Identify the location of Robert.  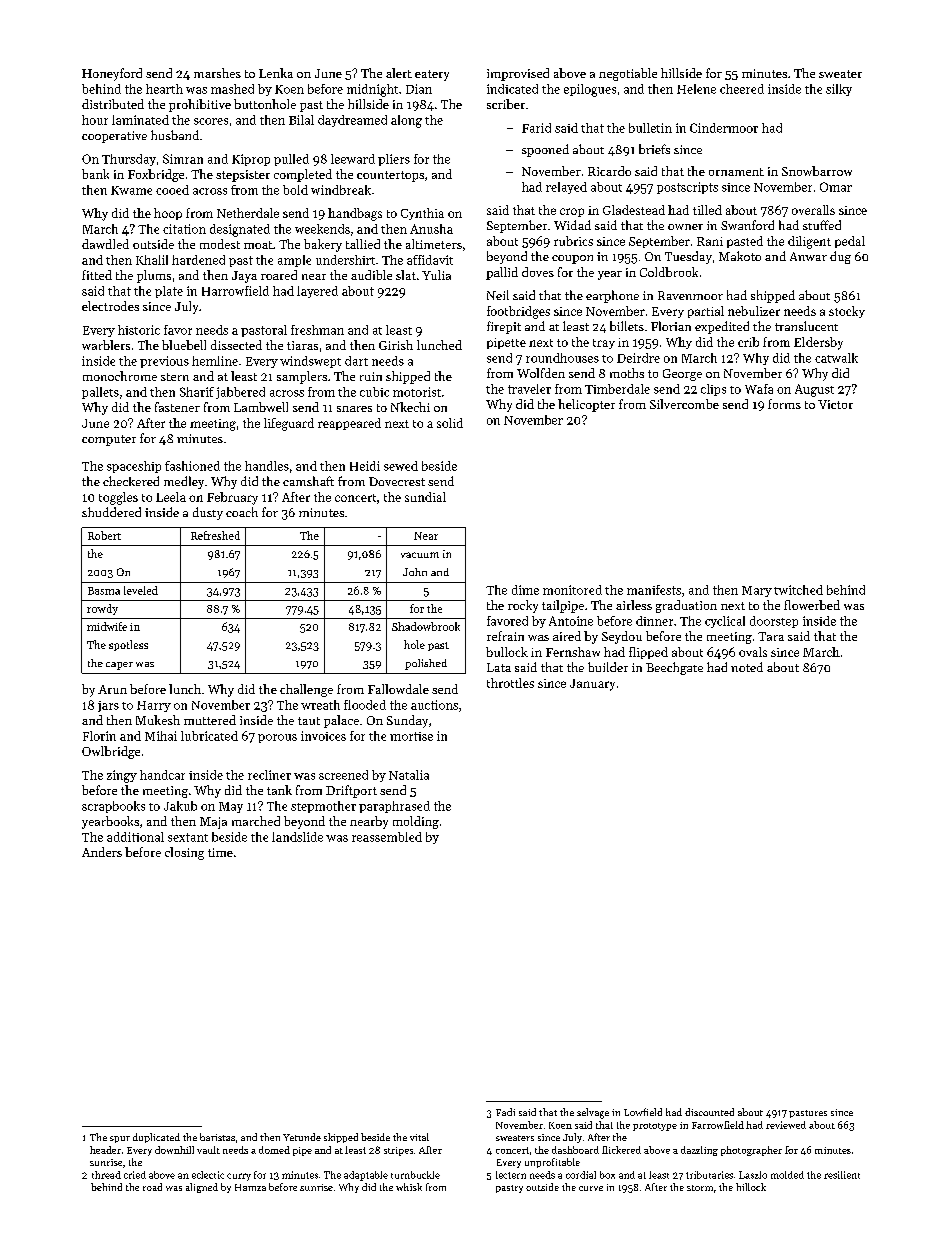
(104, 535).
